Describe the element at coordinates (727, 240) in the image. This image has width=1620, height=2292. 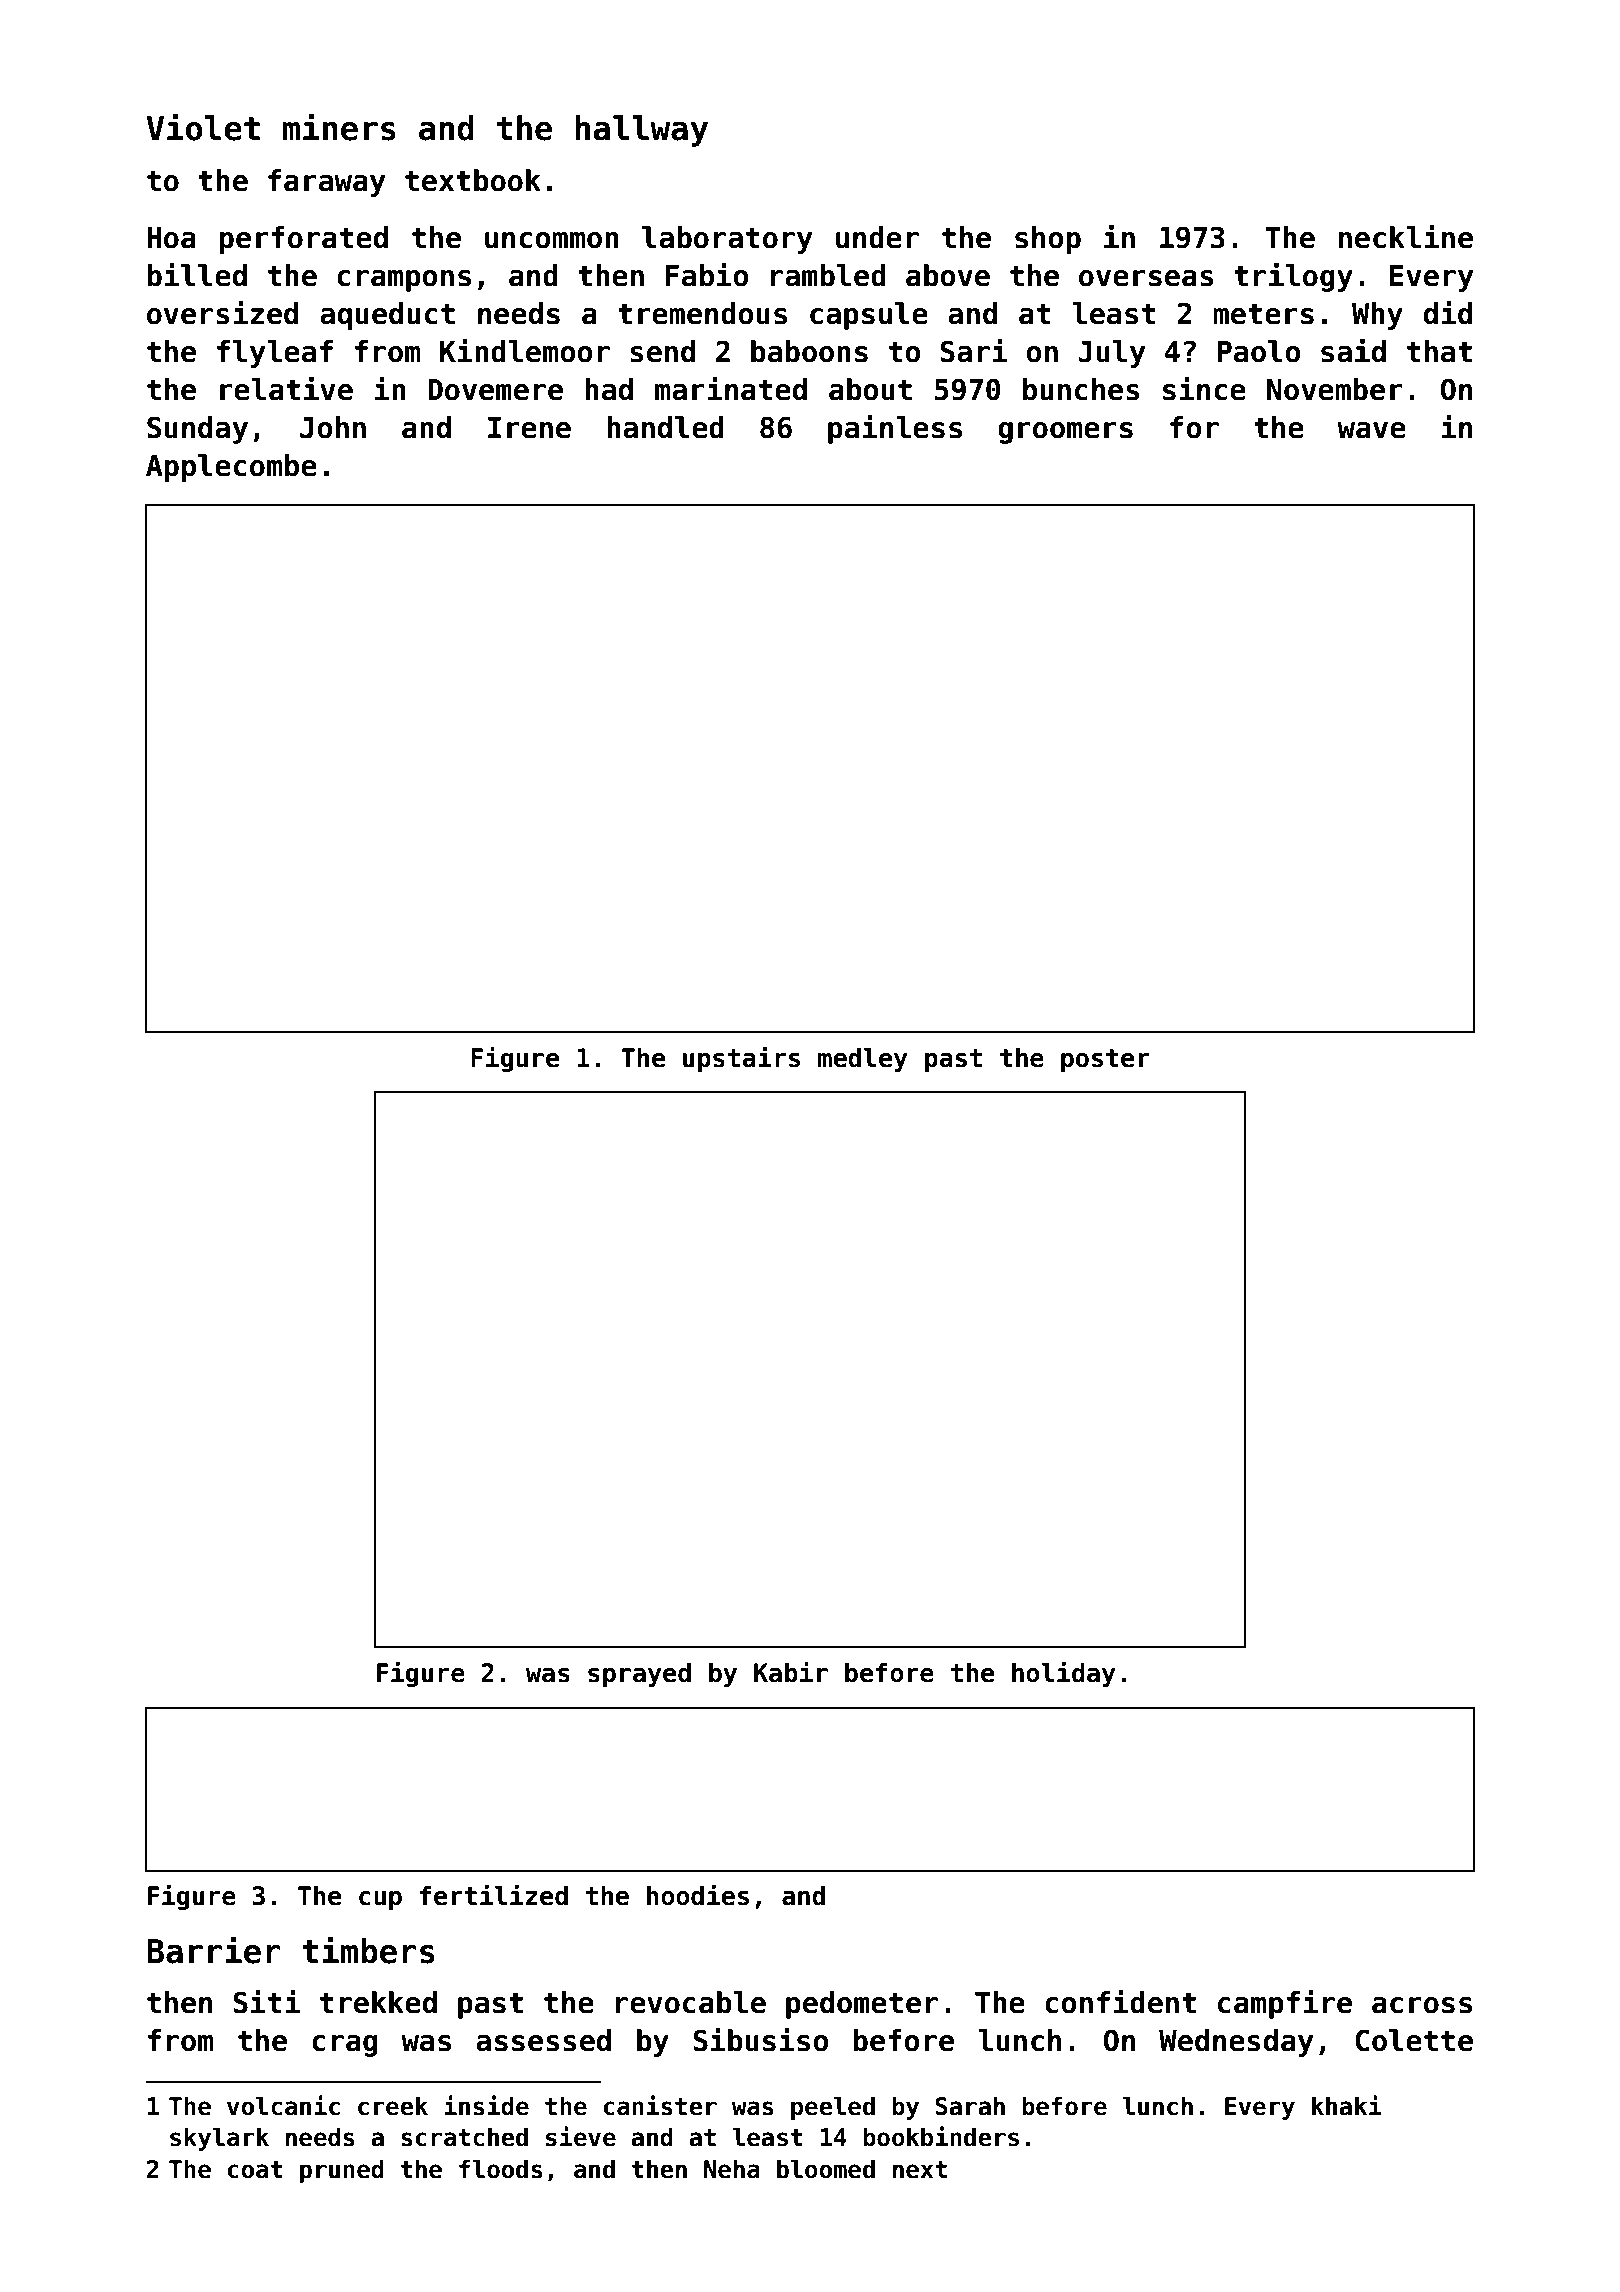
I see `laboratory` at that location.
